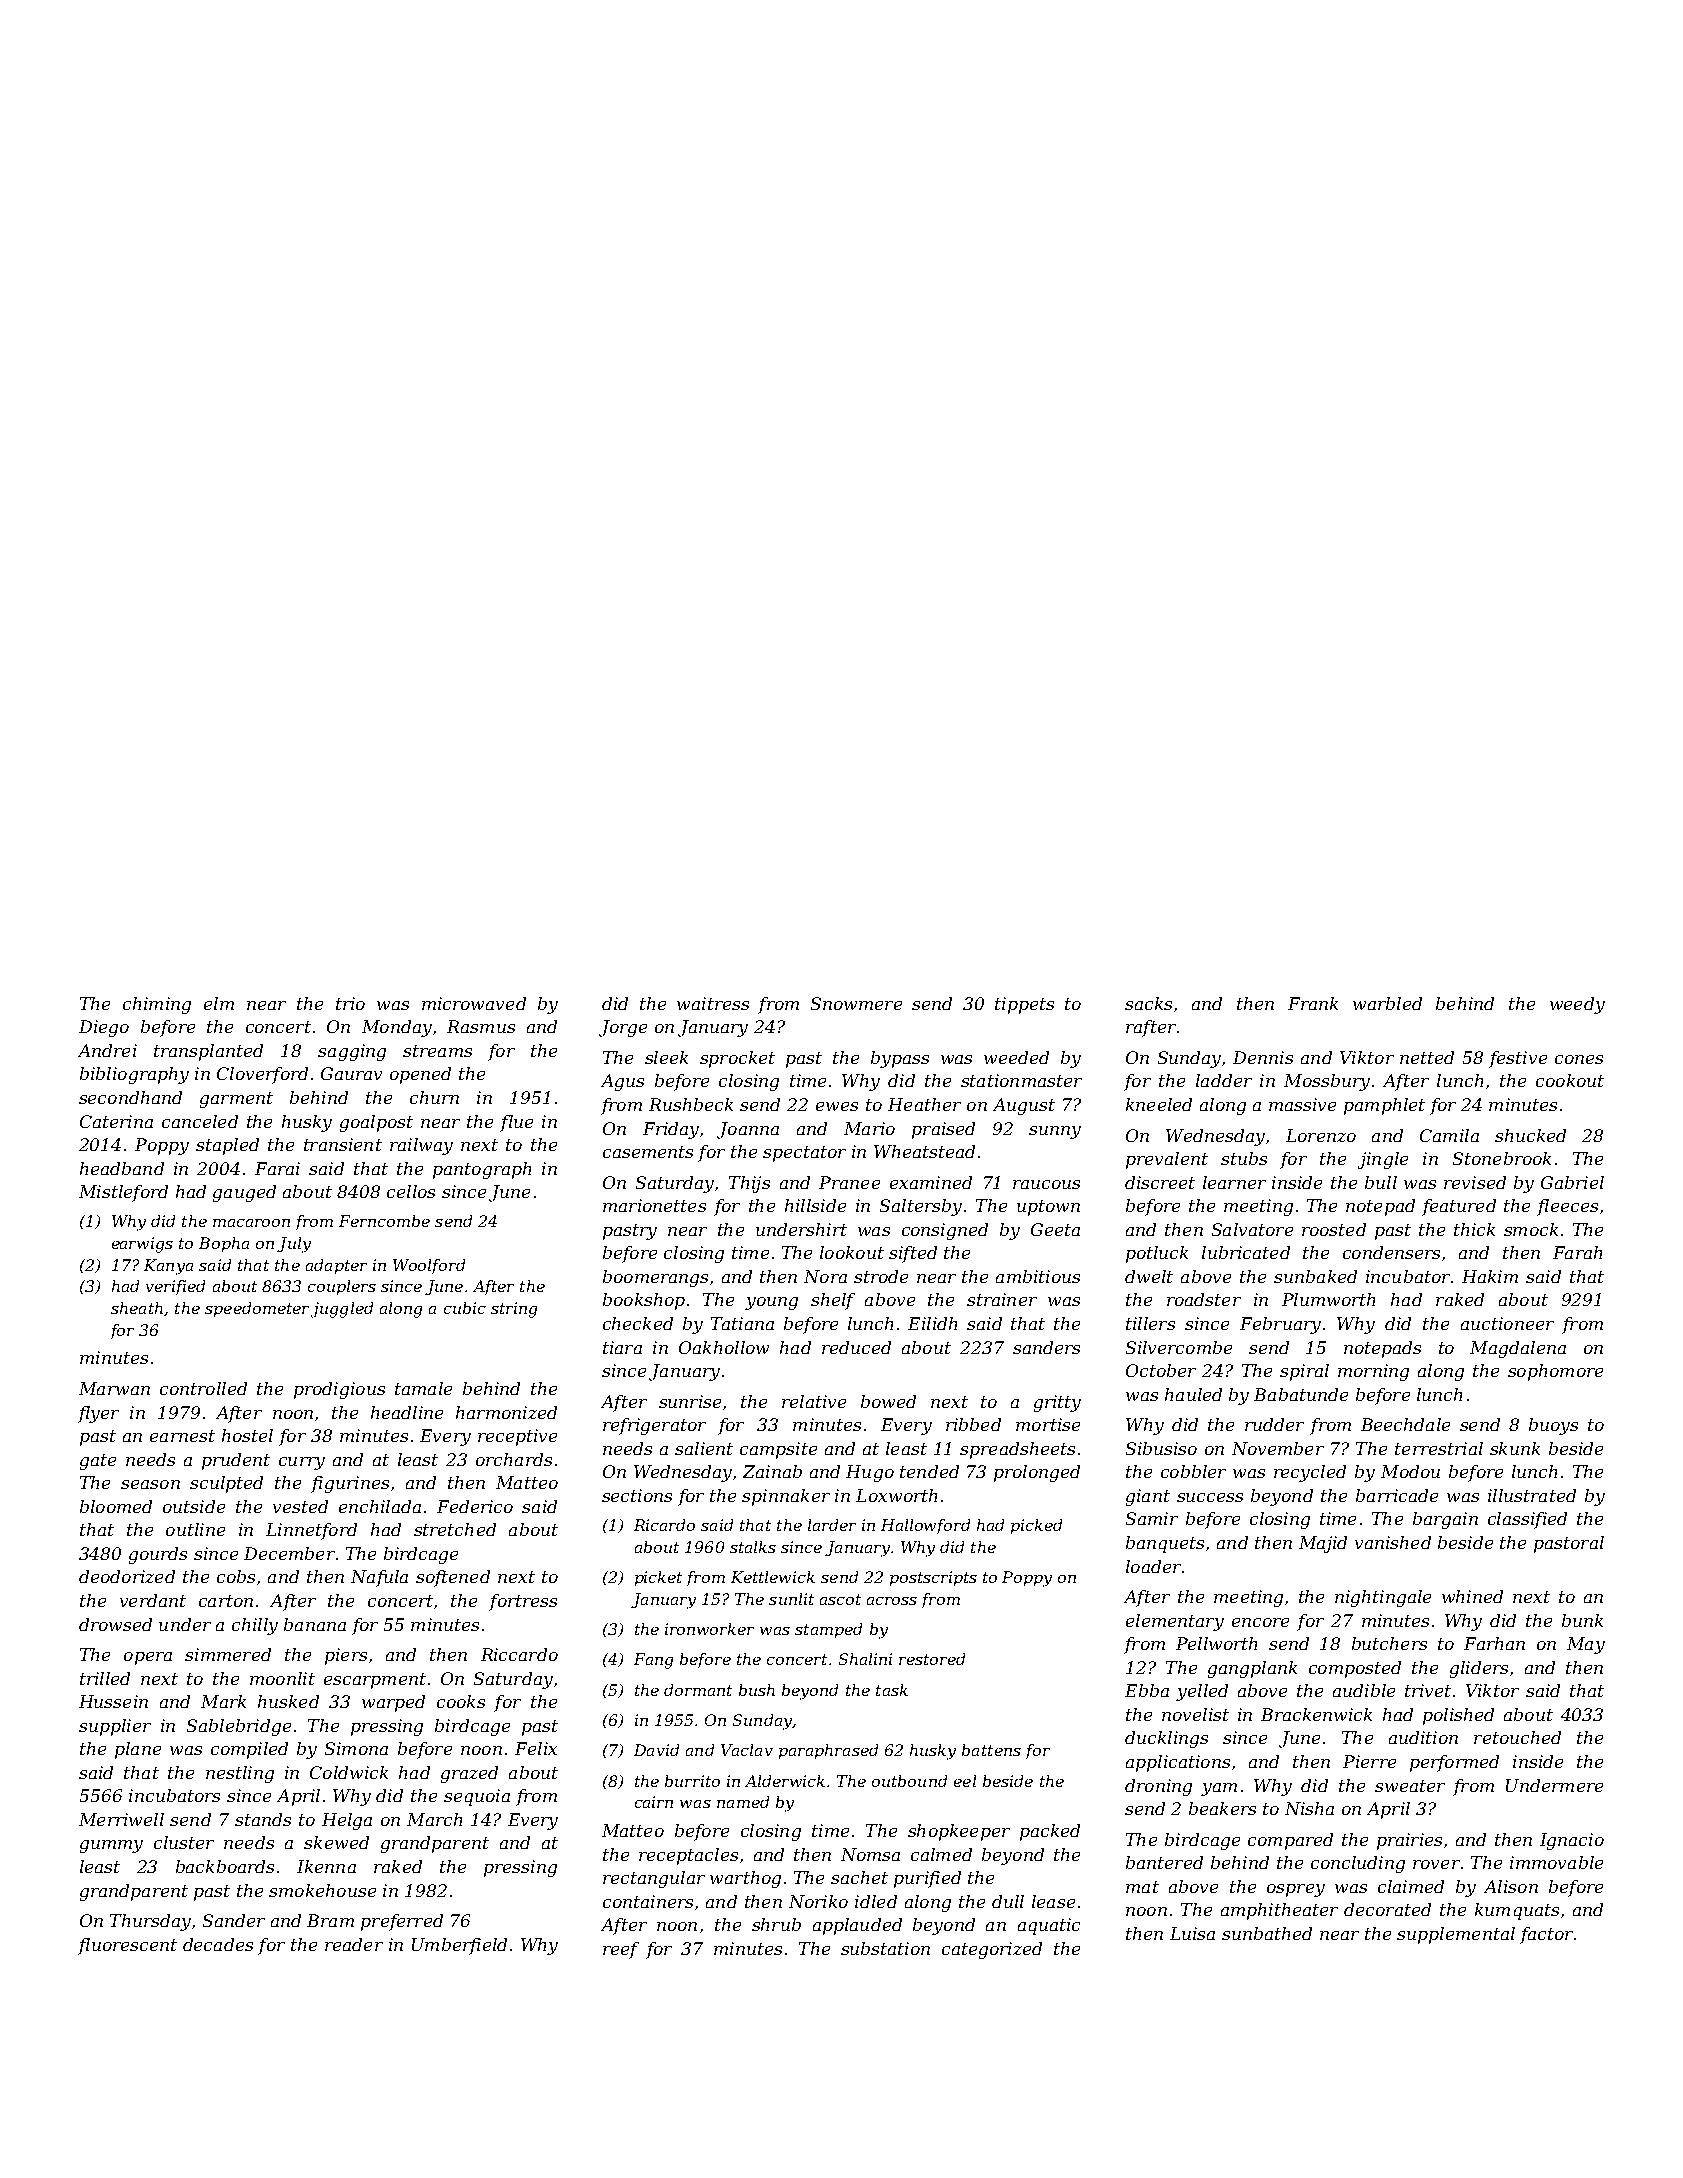  What do you see at coordinates (251, 1223) in the document?
I see `macaroon` at bounding box center [251, 1223].
